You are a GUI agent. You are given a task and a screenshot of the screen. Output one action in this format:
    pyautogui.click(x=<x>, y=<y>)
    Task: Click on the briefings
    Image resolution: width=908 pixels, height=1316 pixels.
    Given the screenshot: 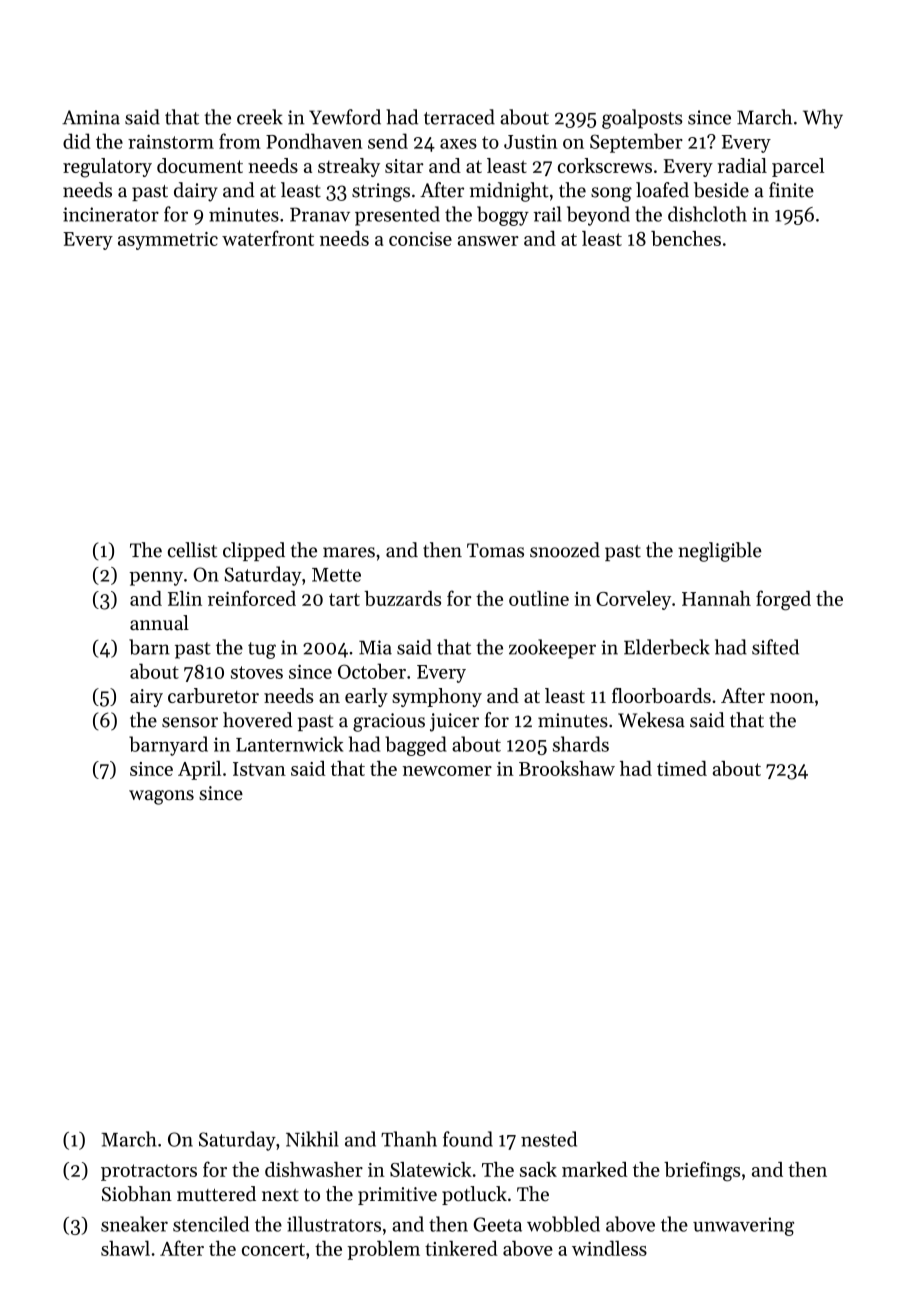 What is the action you would take?
    pyautogui.click(x=702, y=1171)
